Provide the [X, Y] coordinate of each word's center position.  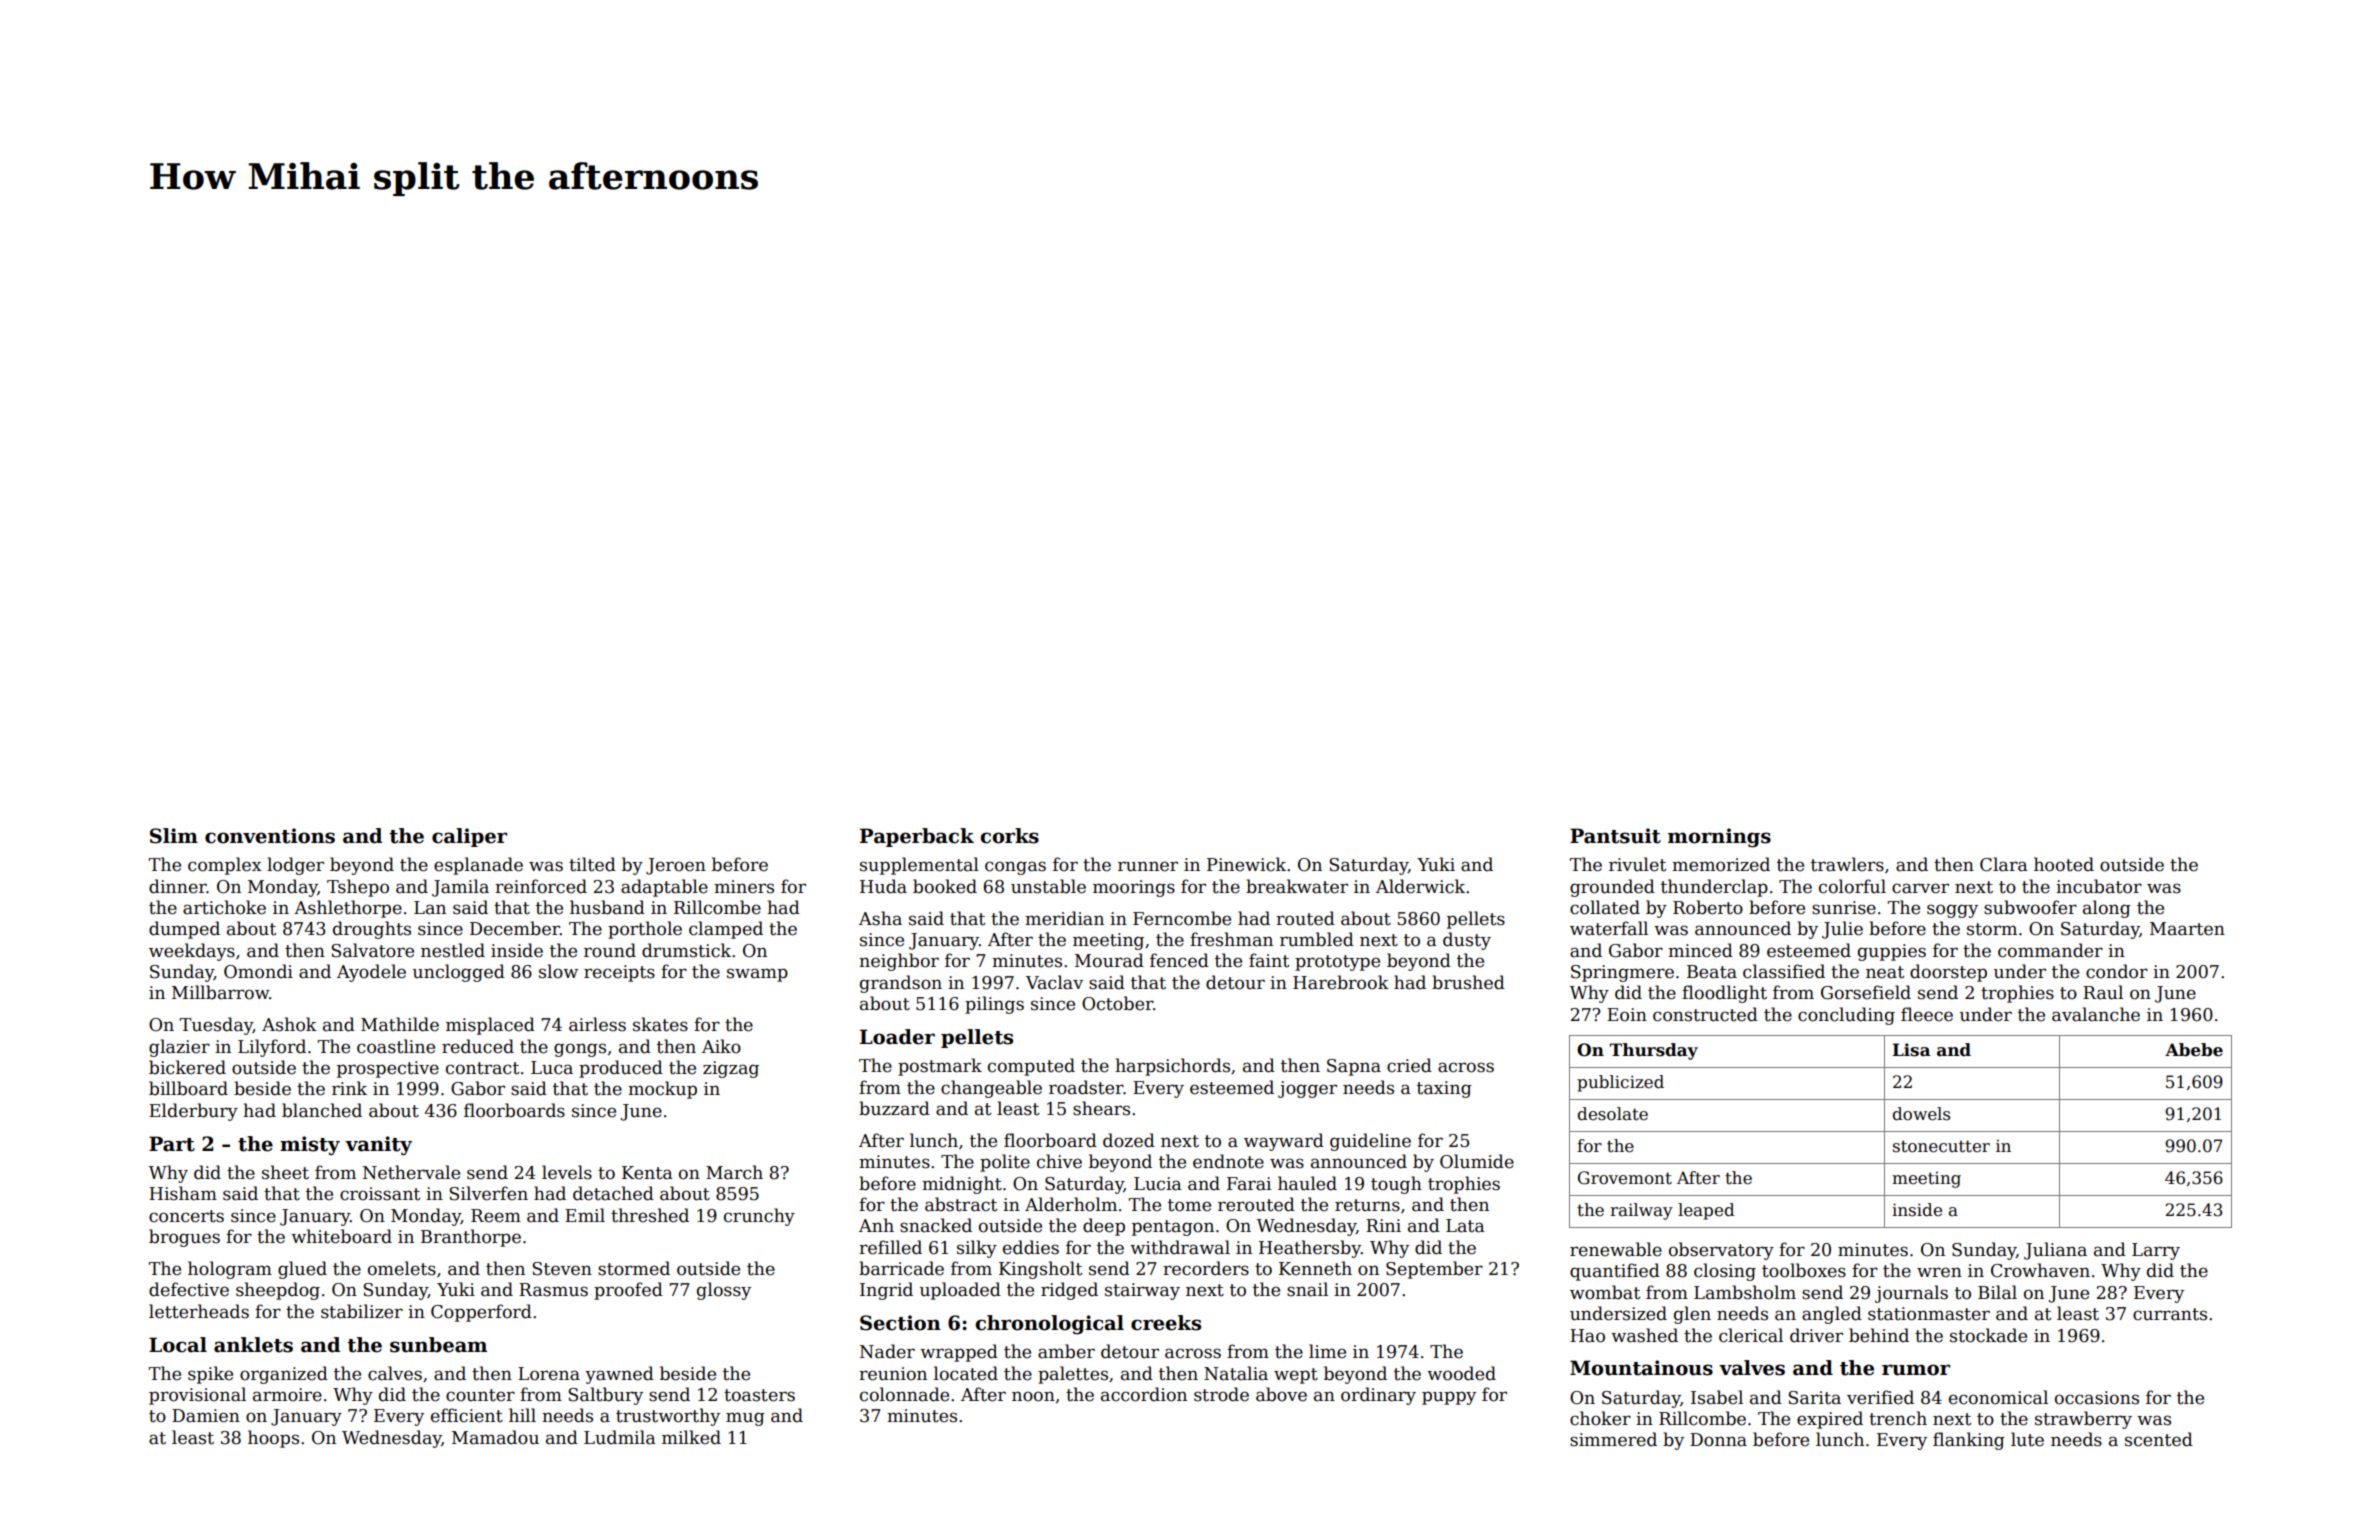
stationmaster [1929, 1314]
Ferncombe [1182, 918]
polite [1005, 1163]
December [515, 928]
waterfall [1609, 928]
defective [189, 1289]
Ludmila [620, 1437]
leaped [1706, 1211]
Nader [887, 1351]
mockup [662, 1090]
